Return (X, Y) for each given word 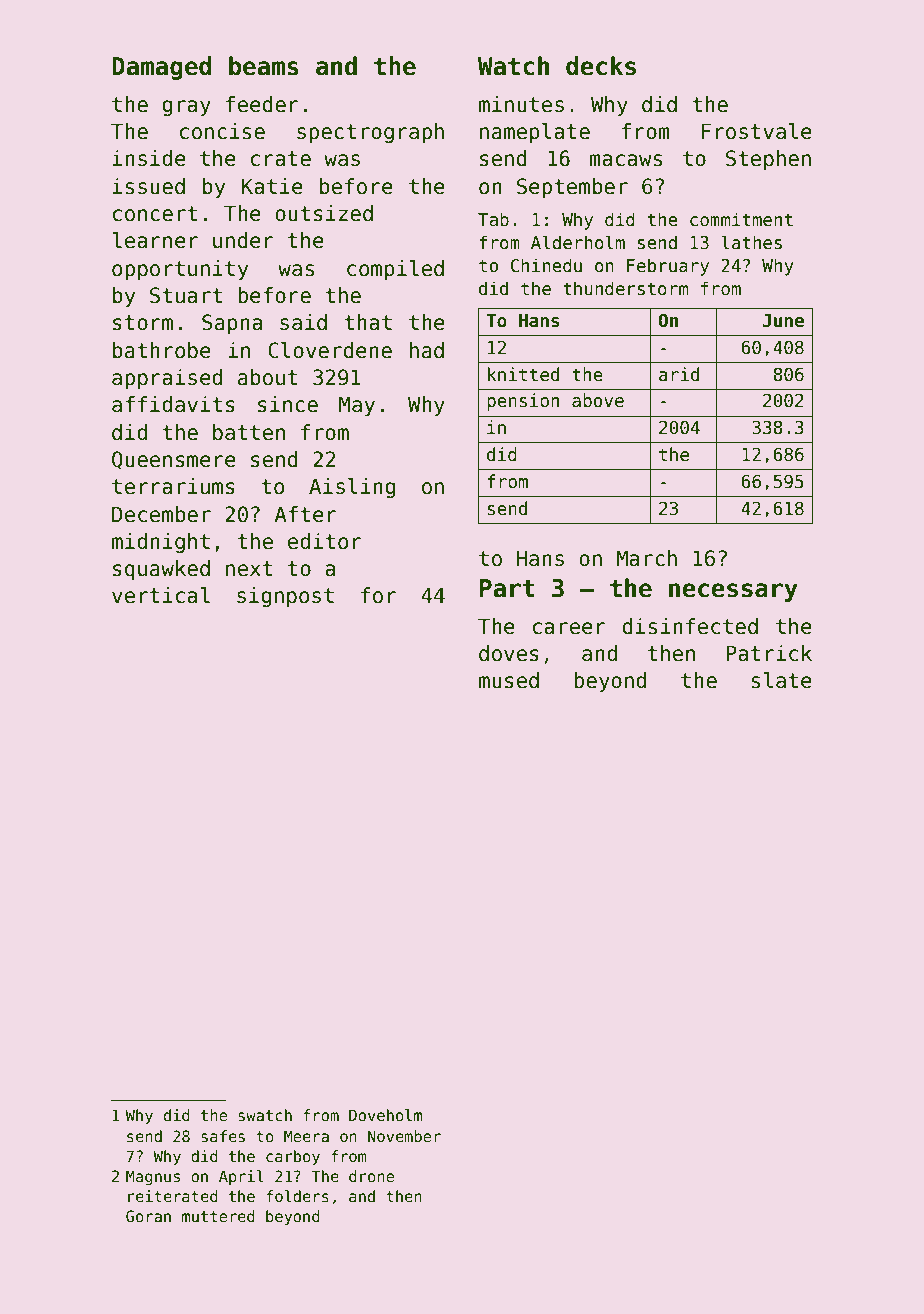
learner (155, 240)
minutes (521, 104)
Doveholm (385, 1115)
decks (601, 66)
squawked (161, 570)
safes (223, 1136)
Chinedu (546, 265)
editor (324, 541)
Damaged (161, 68)
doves (509, 653)
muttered (218, 1216)
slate (781, 680)
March (647, 558)
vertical (161, 595)
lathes (751, 242)
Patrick (769, 653)
